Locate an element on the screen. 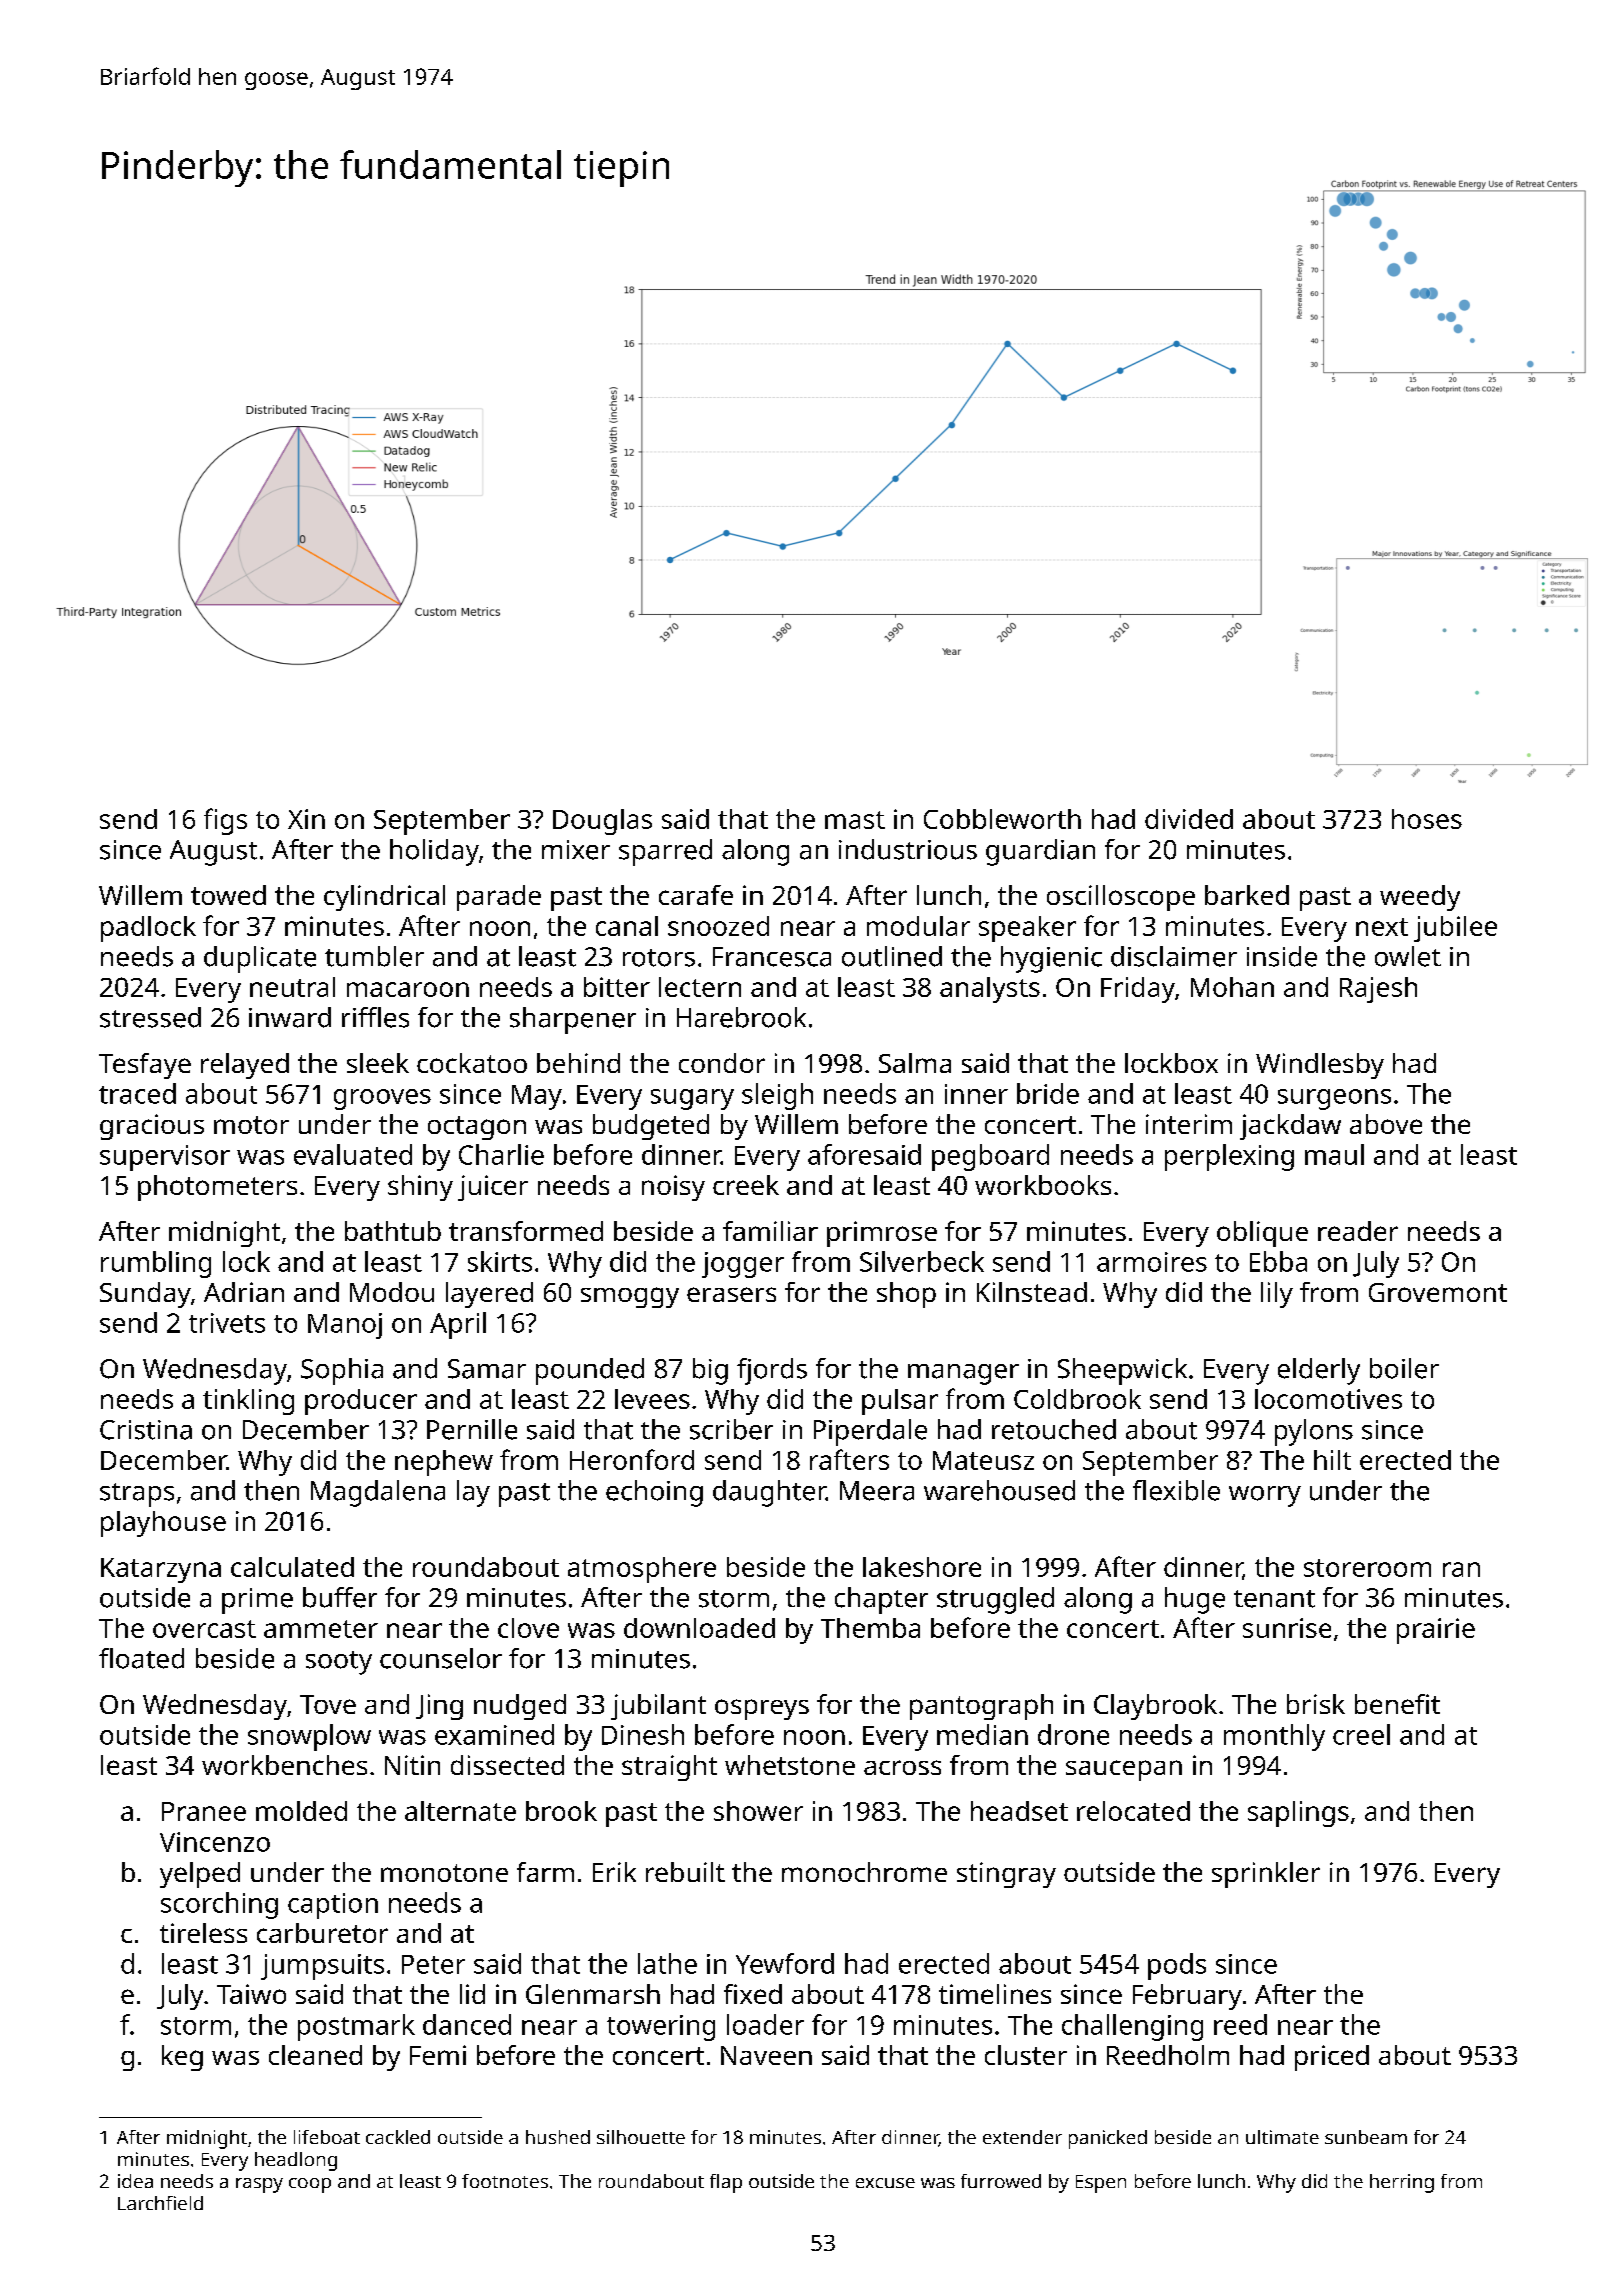 This screenshot has width=1620, height=2292. modular is located at coordinates (918, 926).
